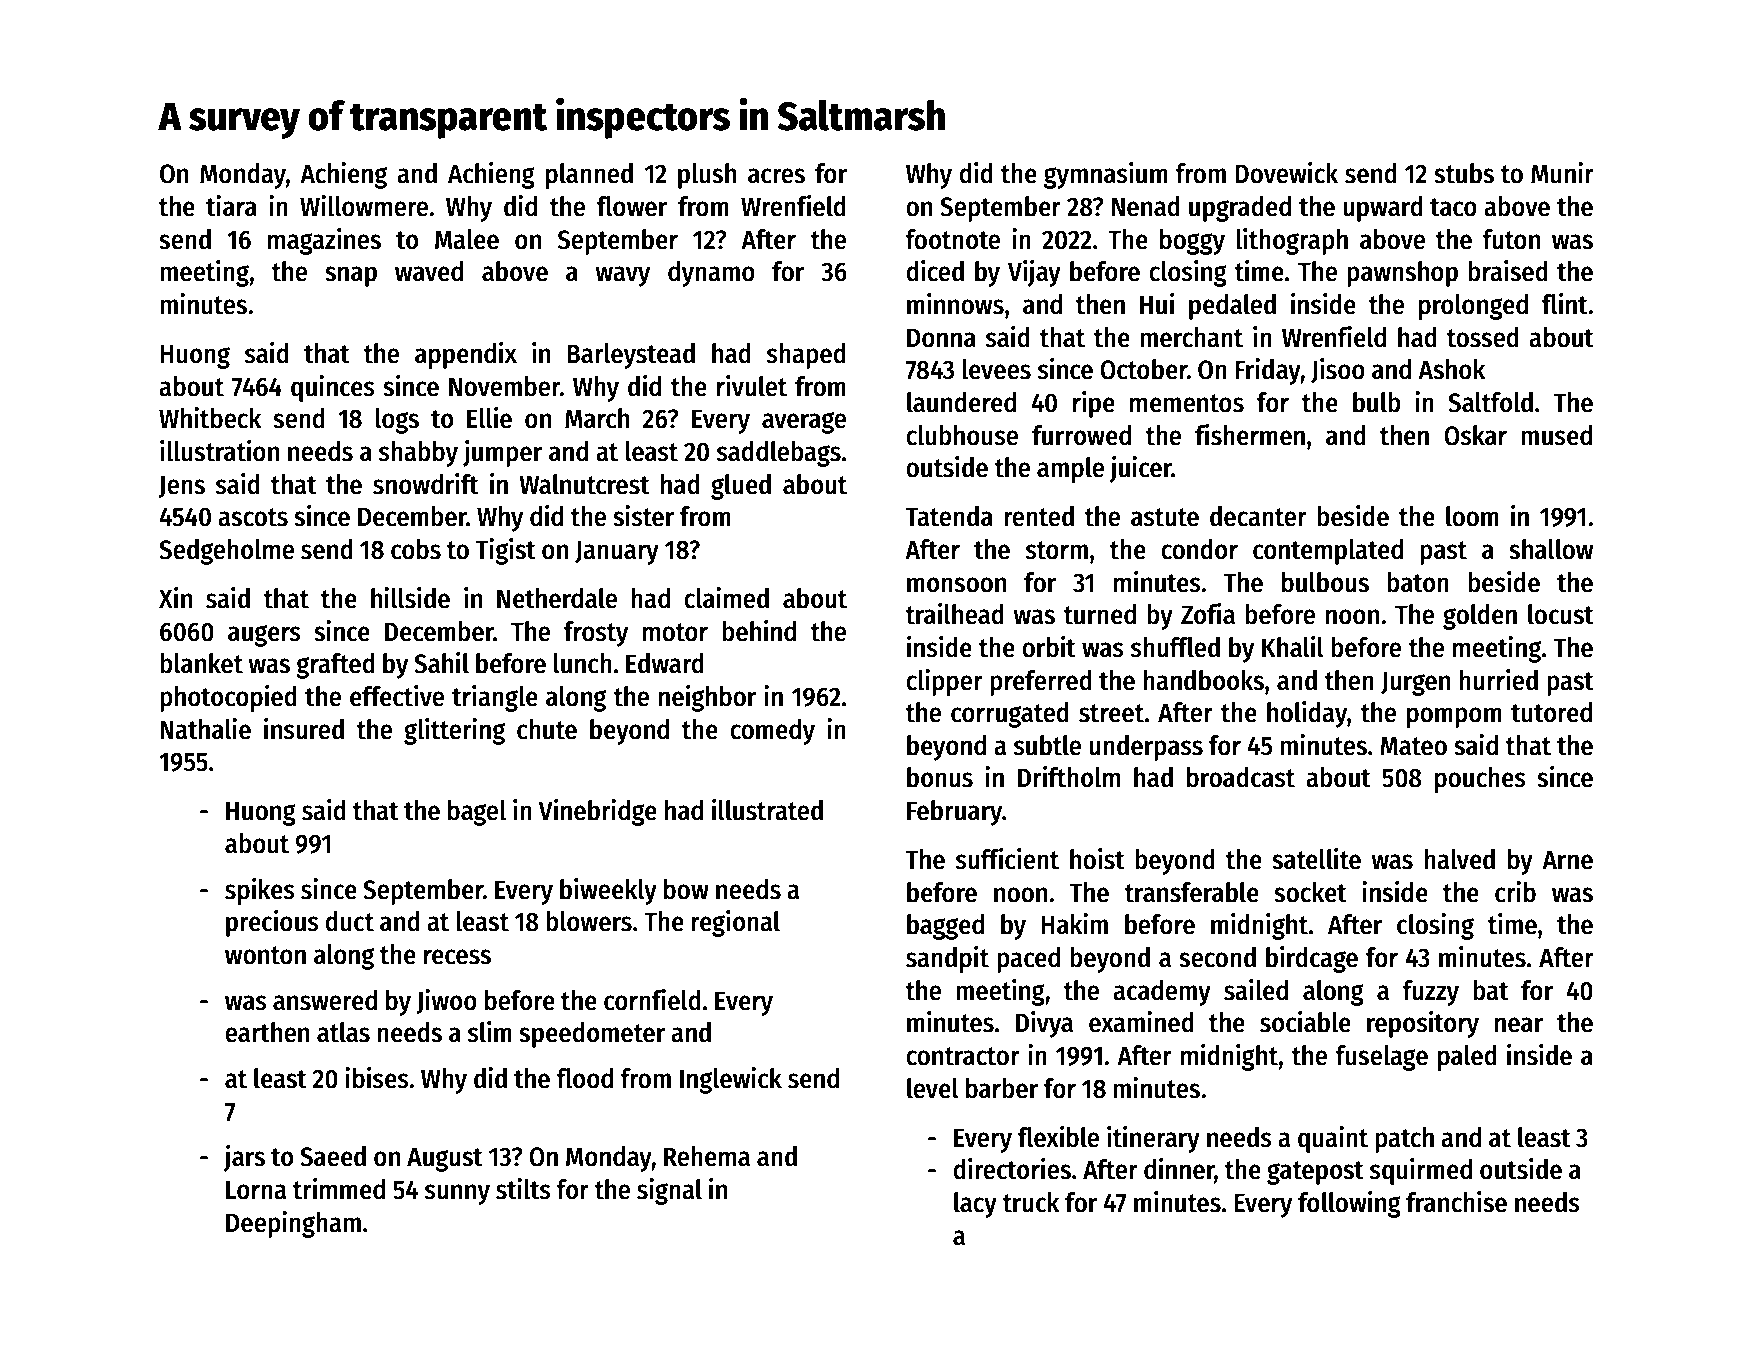 Image resolution: width=1753 pixels, height=1354 pixels. What do you see at coordinates (343, 1032) in the document?
I see `atlas` at bounding box center [343, 1032].
